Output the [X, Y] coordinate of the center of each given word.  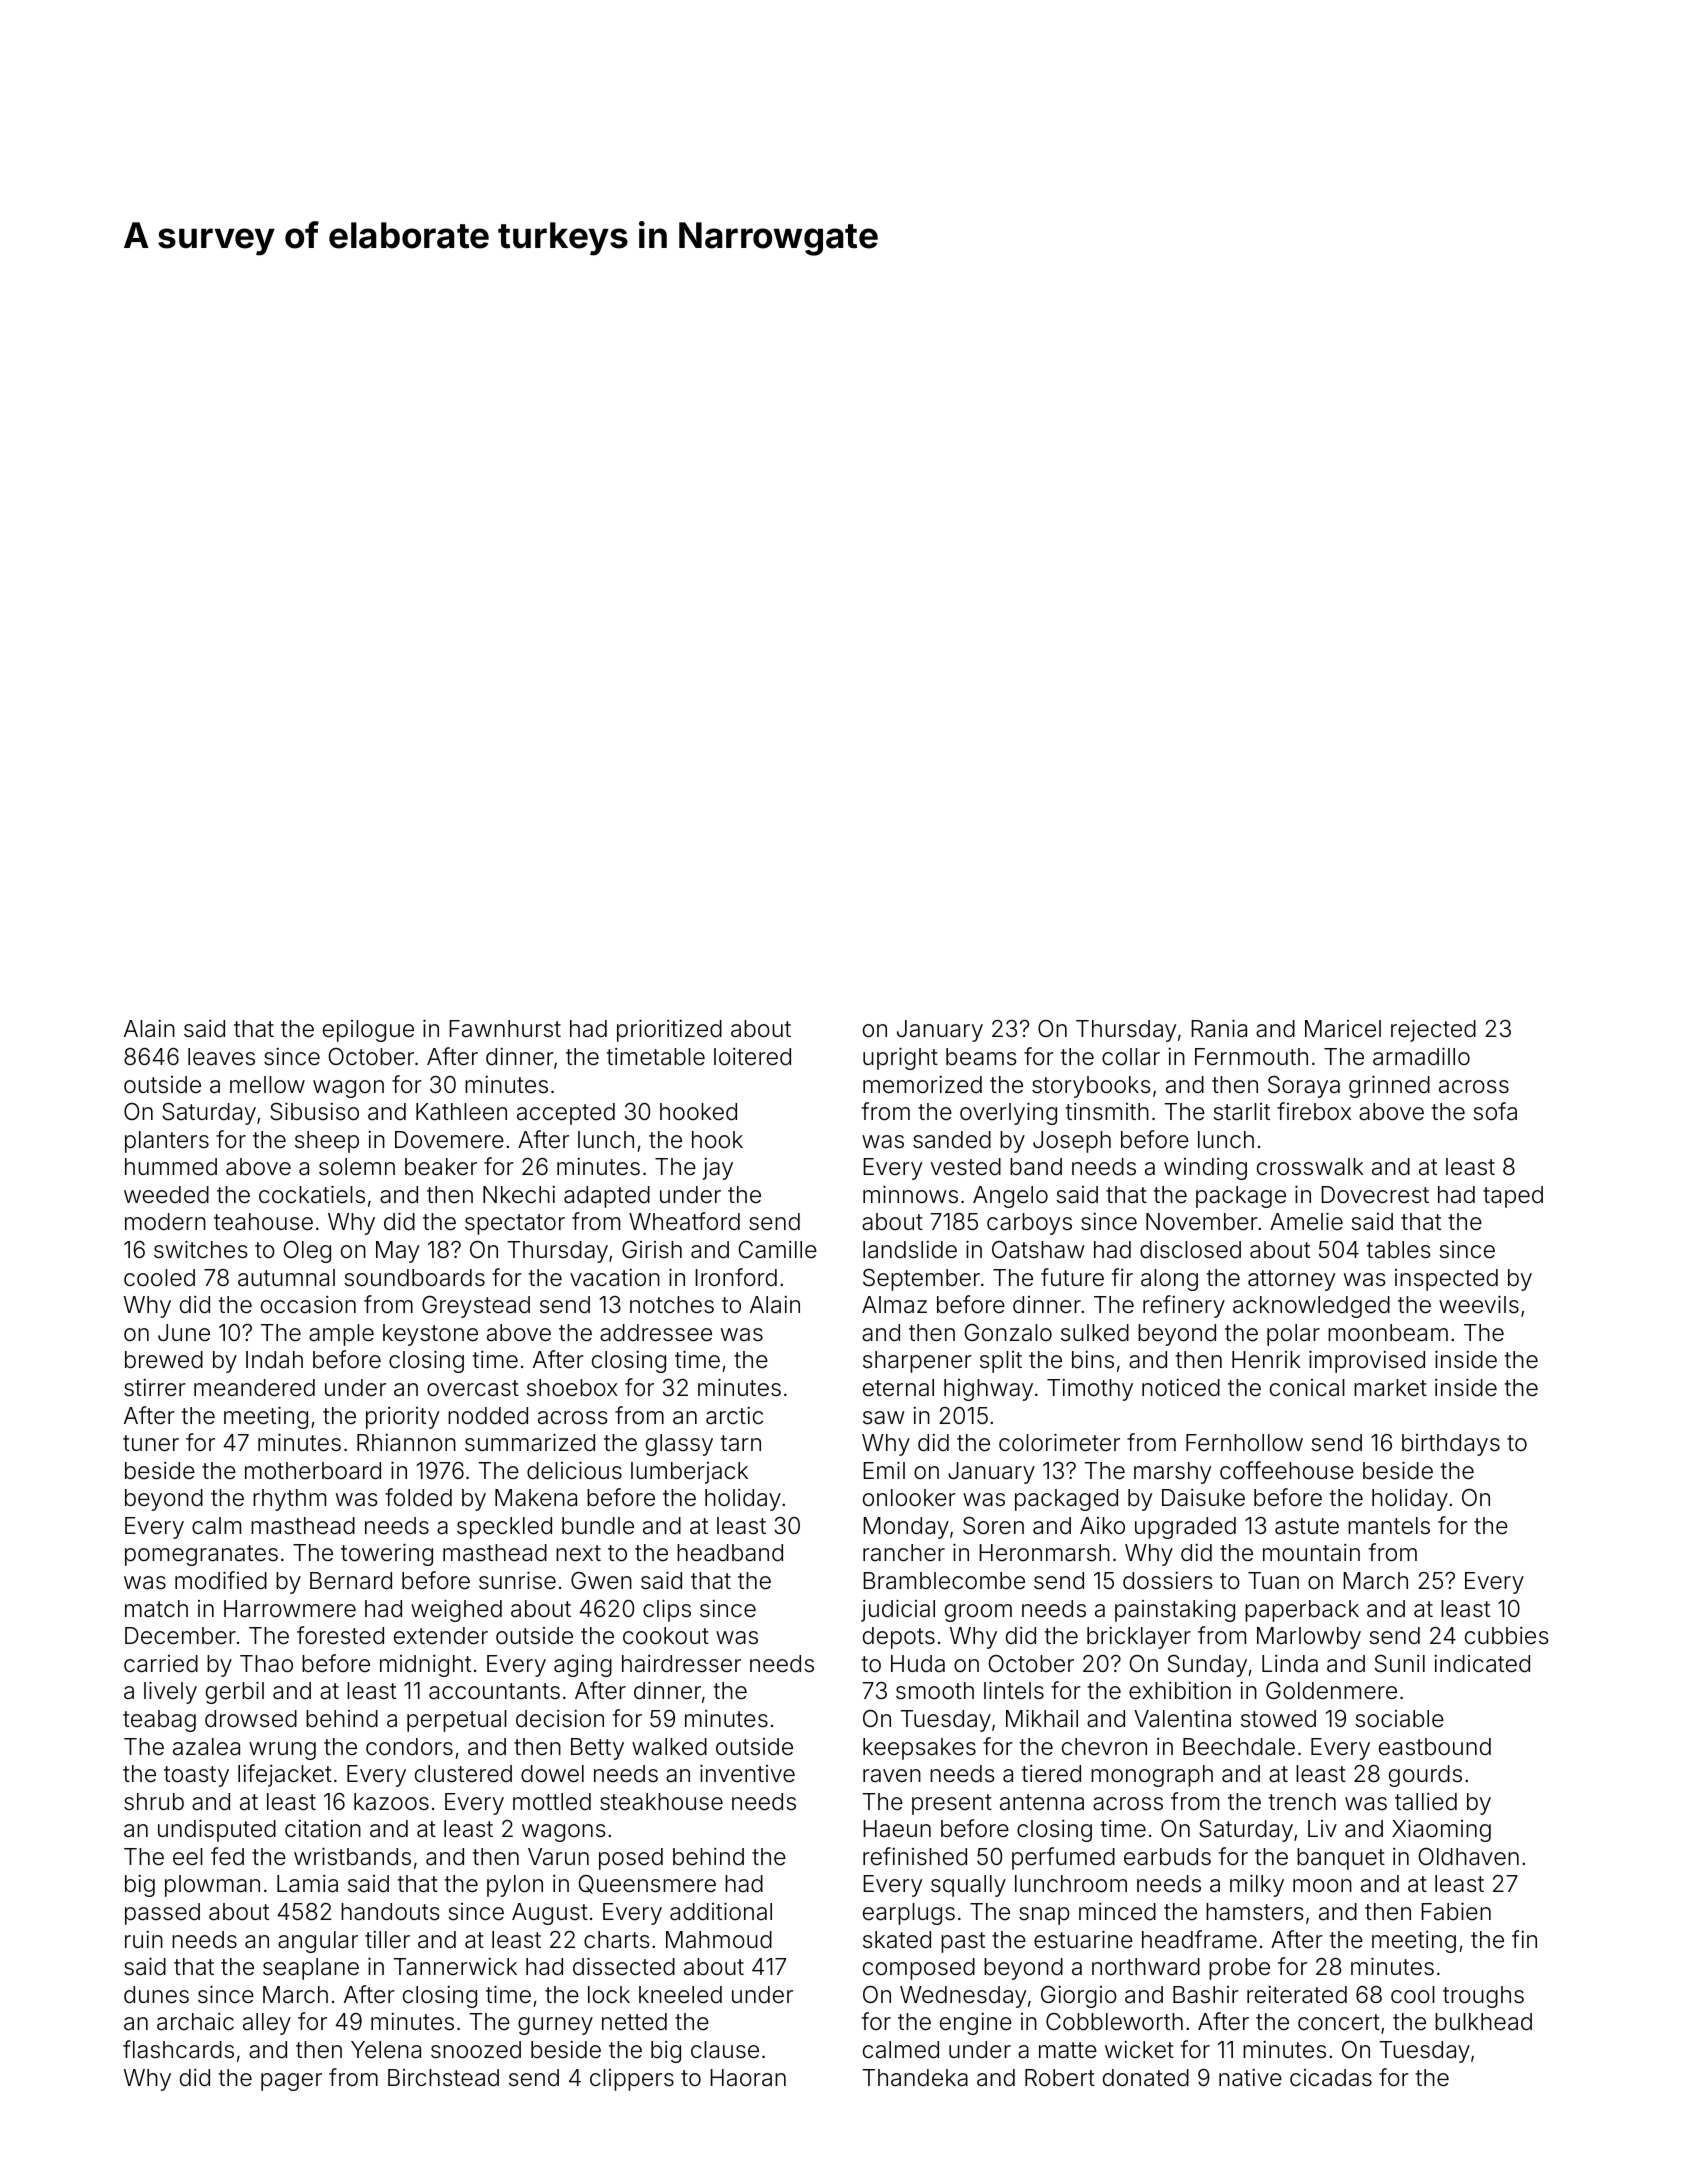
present [952, 1804]
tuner [151, 1443]
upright [900, 1058]
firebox [1314, 1111]
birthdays [1451, 1445]
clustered [463, 1774]
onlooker [909, 1498]
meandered [254, 1388]
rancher [904, 1553]
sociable [1399, 1719]
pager [291, 2082]
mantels [1389, 1526]
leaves [221, 1057]
